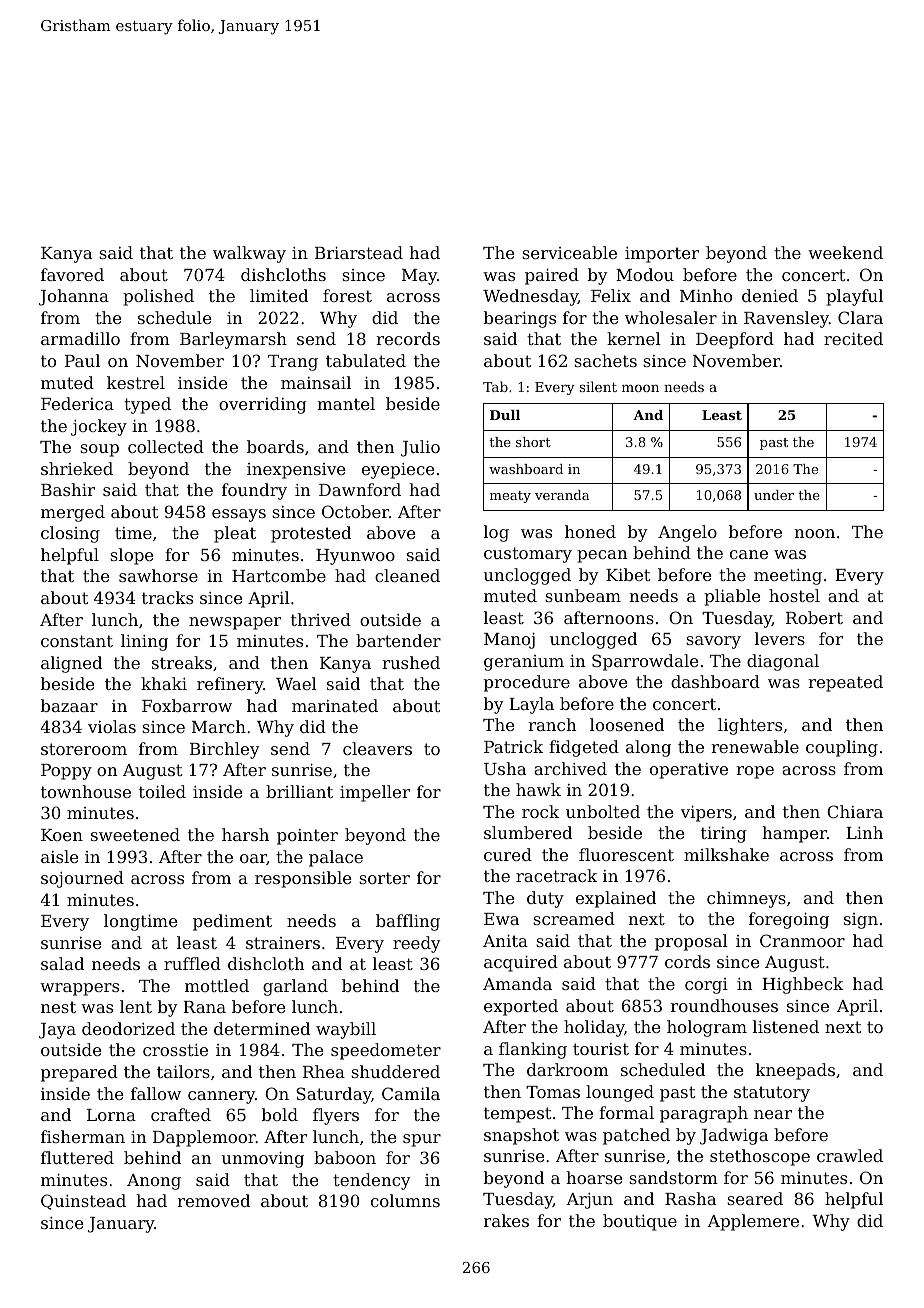 This page has height=1308, width=924. Describe the element at coordinates (283, 943) in the page. I see `strainers` at that location.
